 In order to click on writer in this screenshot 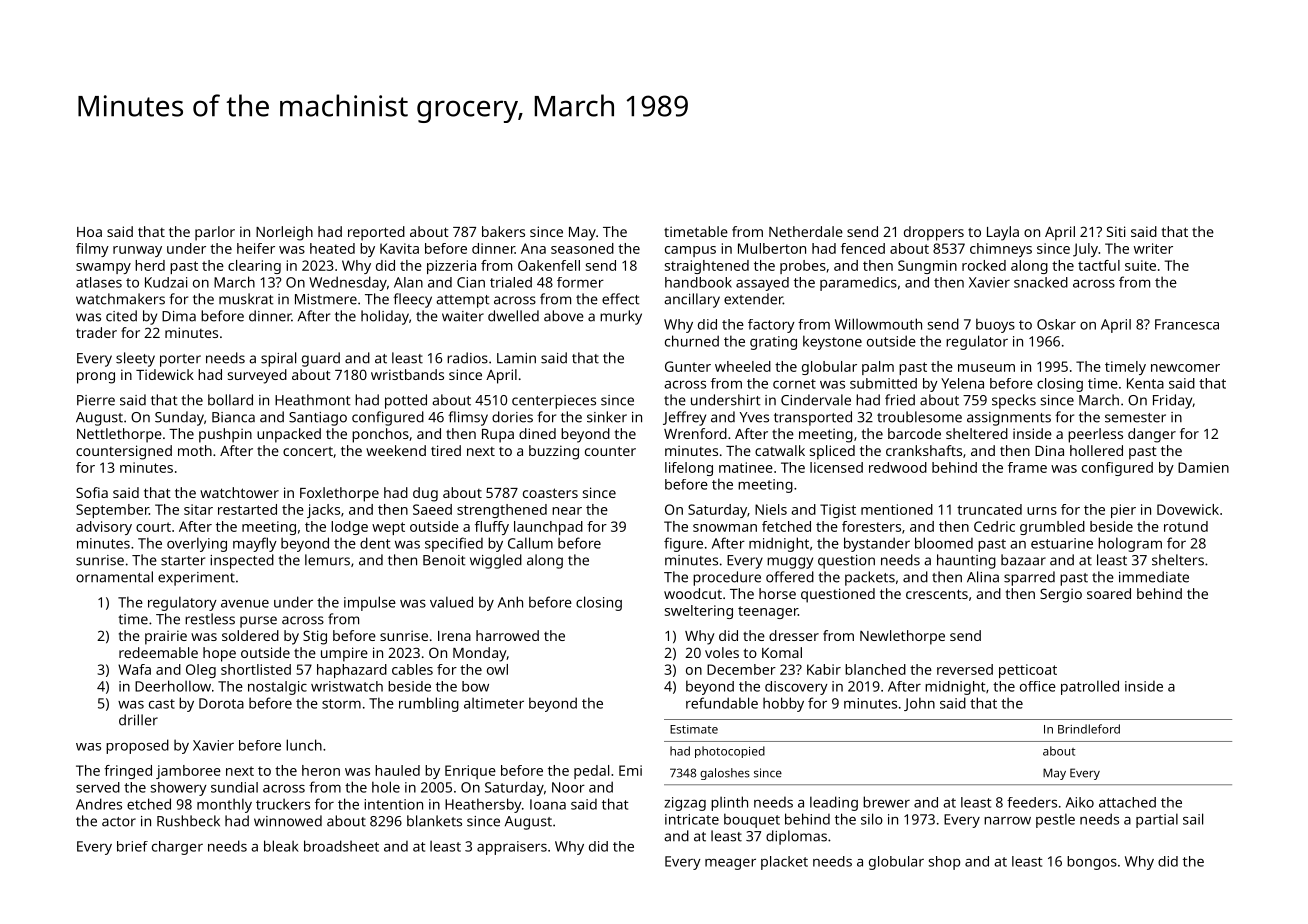, I will do `click(1153, 248)`.
